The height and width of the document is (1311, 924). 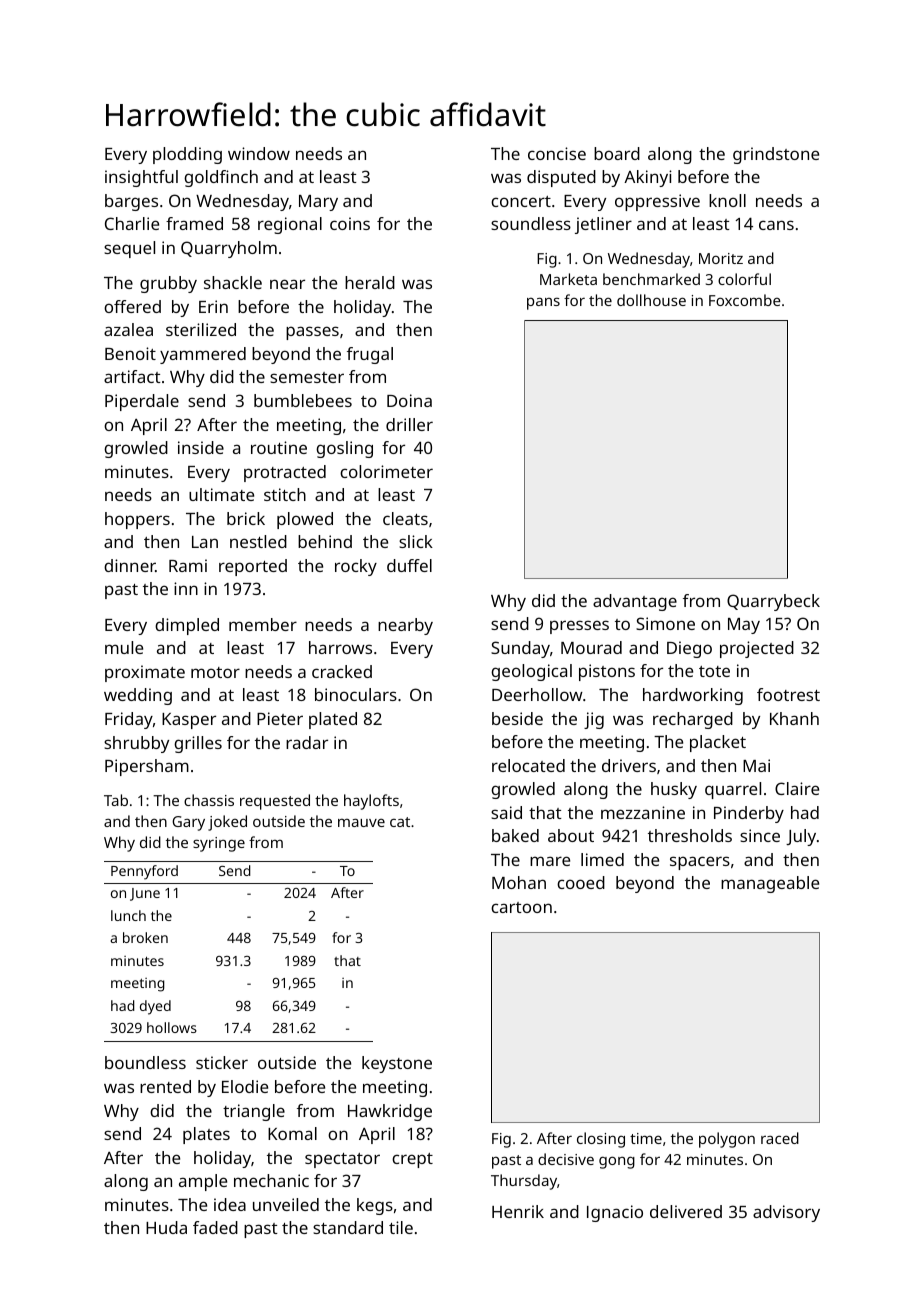 What do you see at coordinates (286, 1204) in the document?
I see `unveiled` at bounding box center [286, 1204].
